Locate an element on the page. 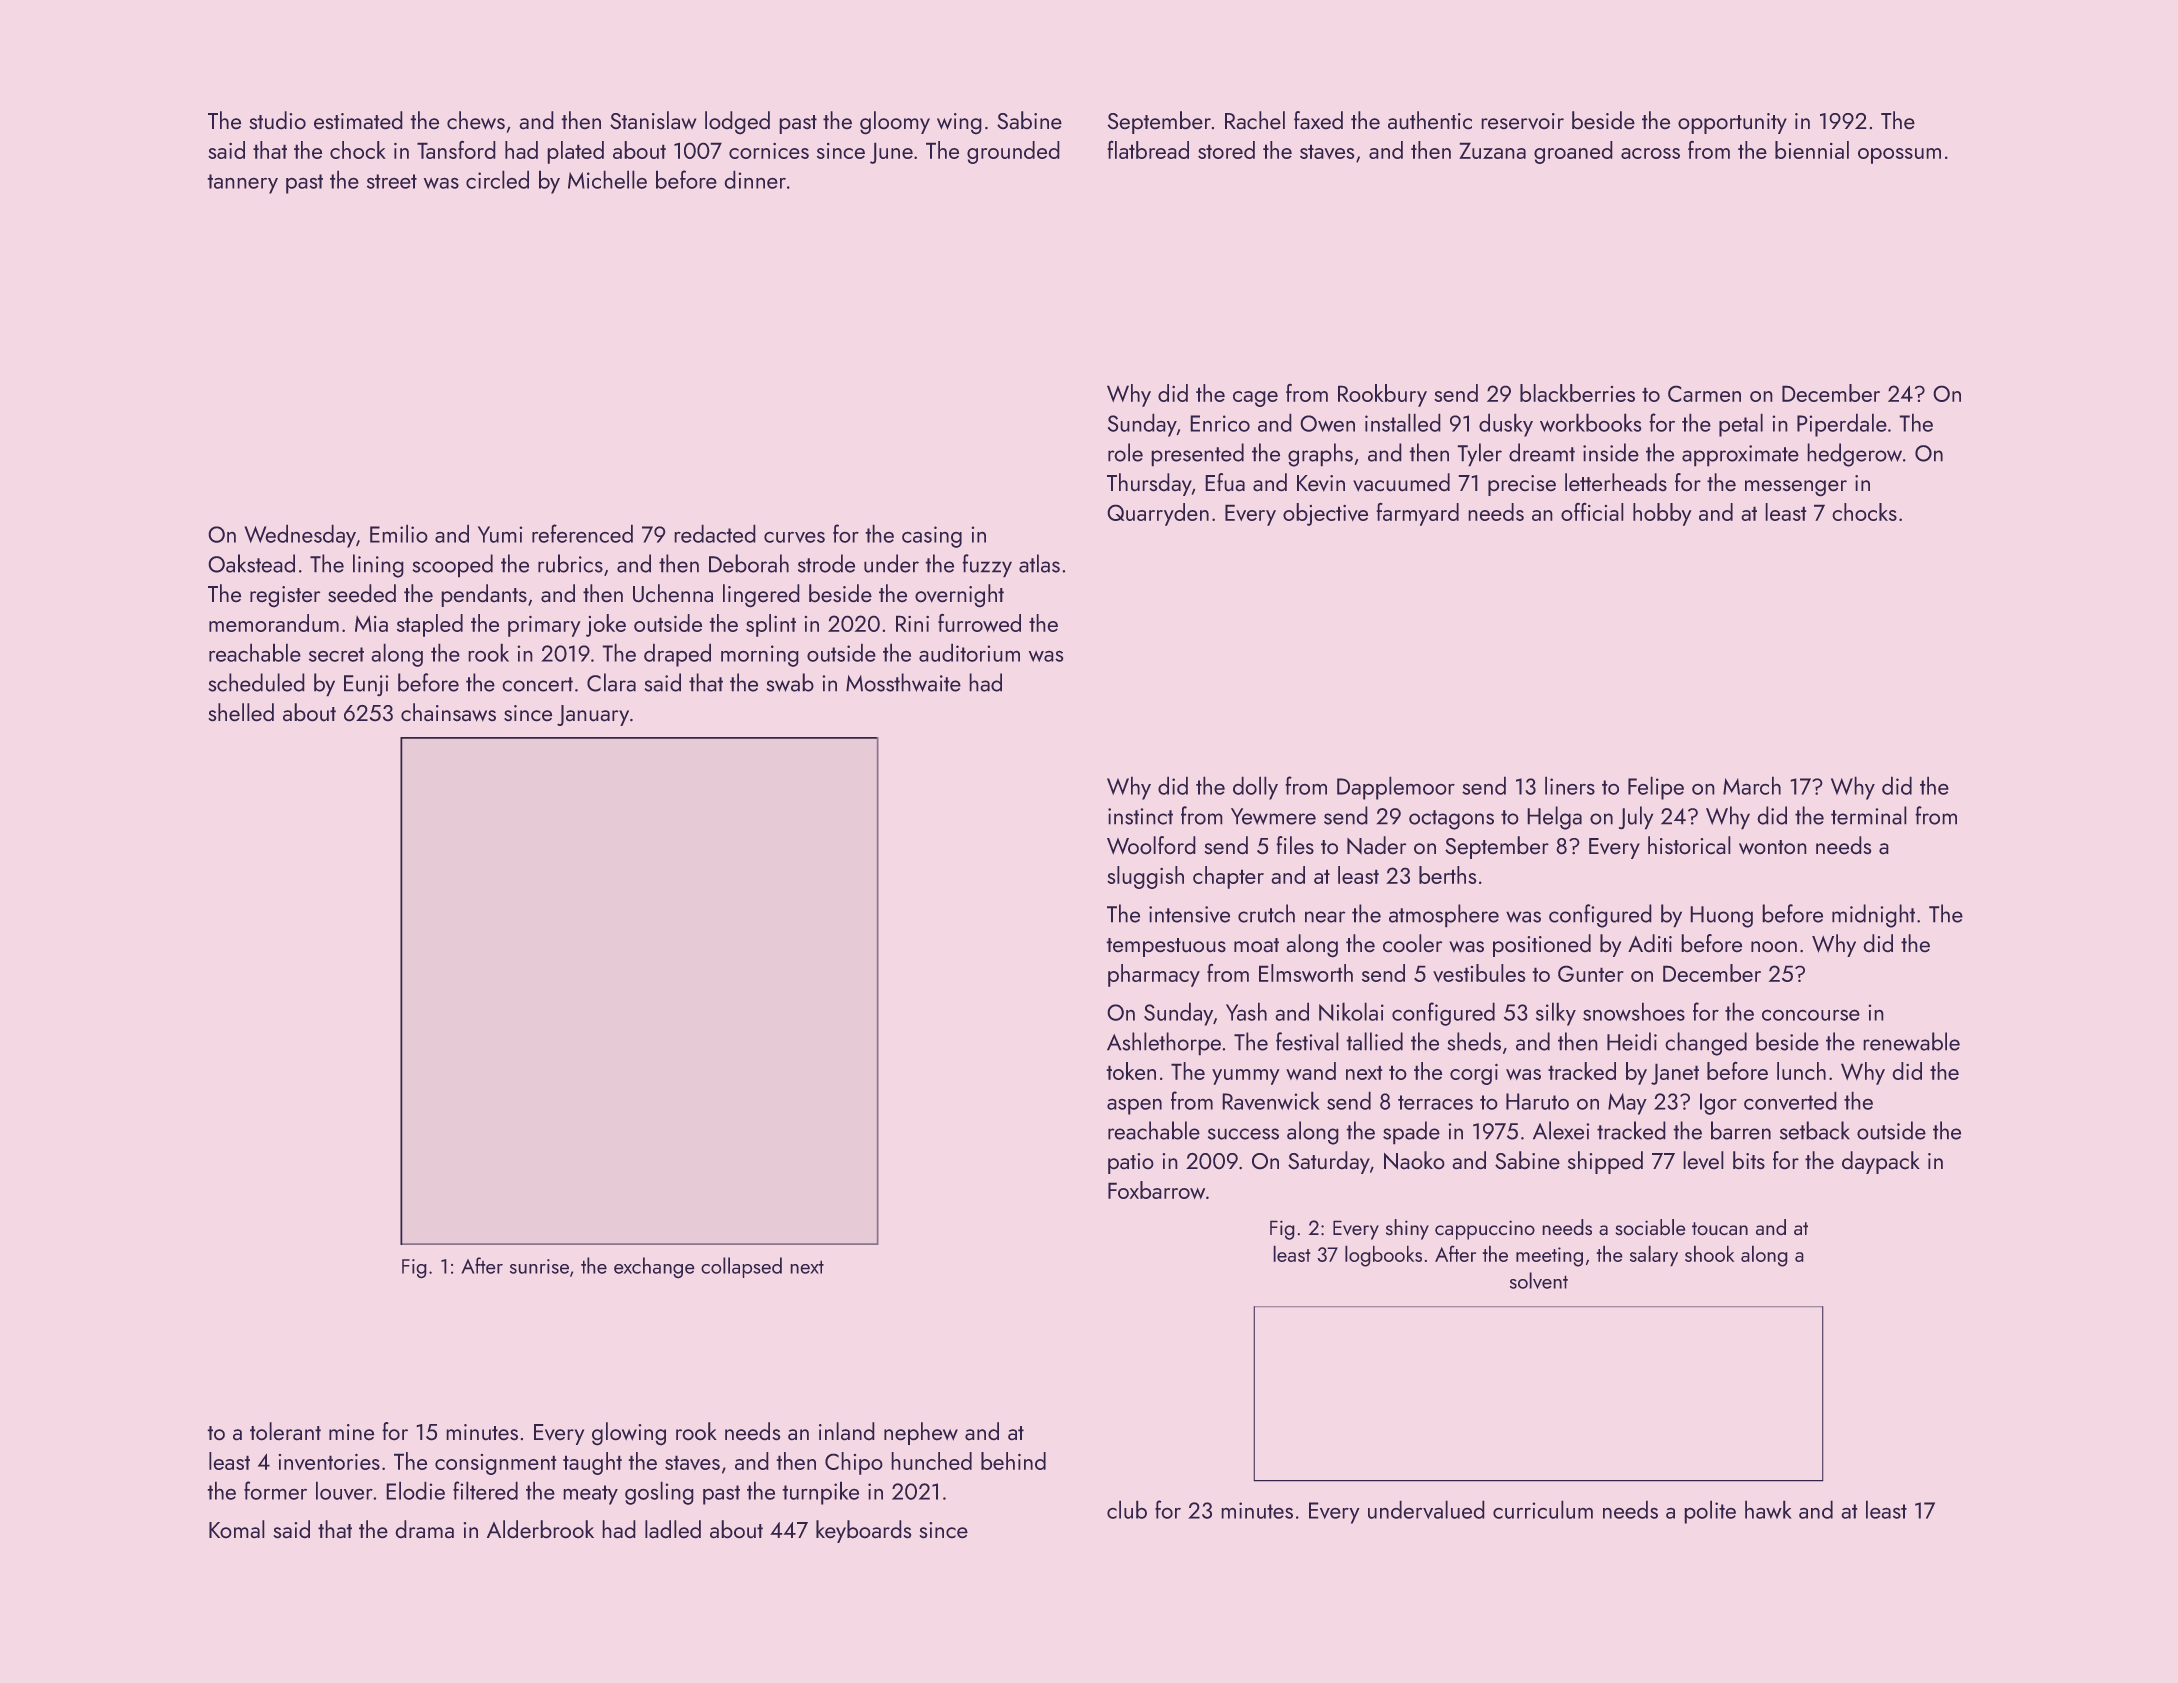  Eunji is located at coordinates (366, 686).
